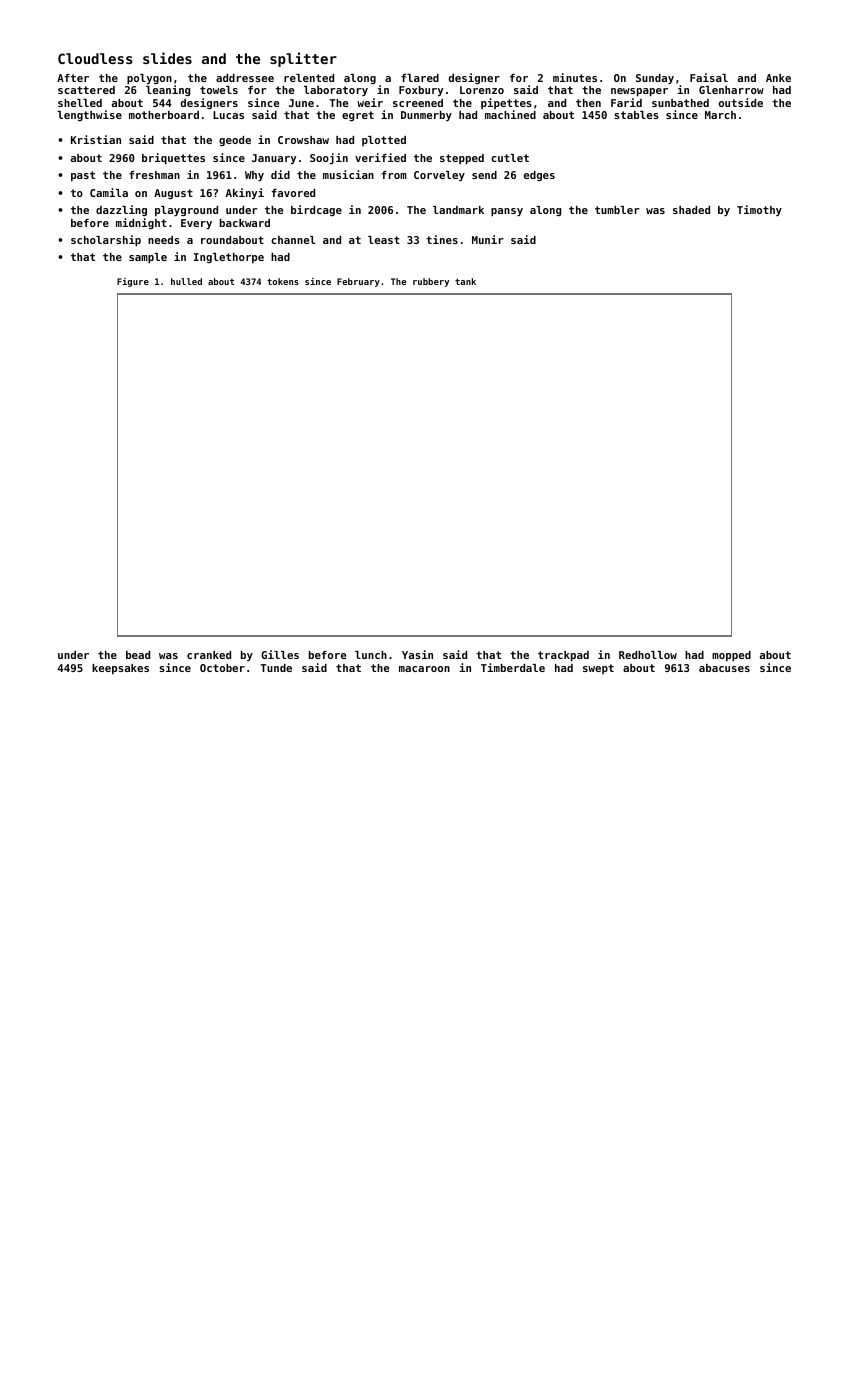 This screenshot has width=849, height=1400. What do you see at coordinates (86, 90) in the screenshot?
I see `scattered` at bounding box center [86, 90].
